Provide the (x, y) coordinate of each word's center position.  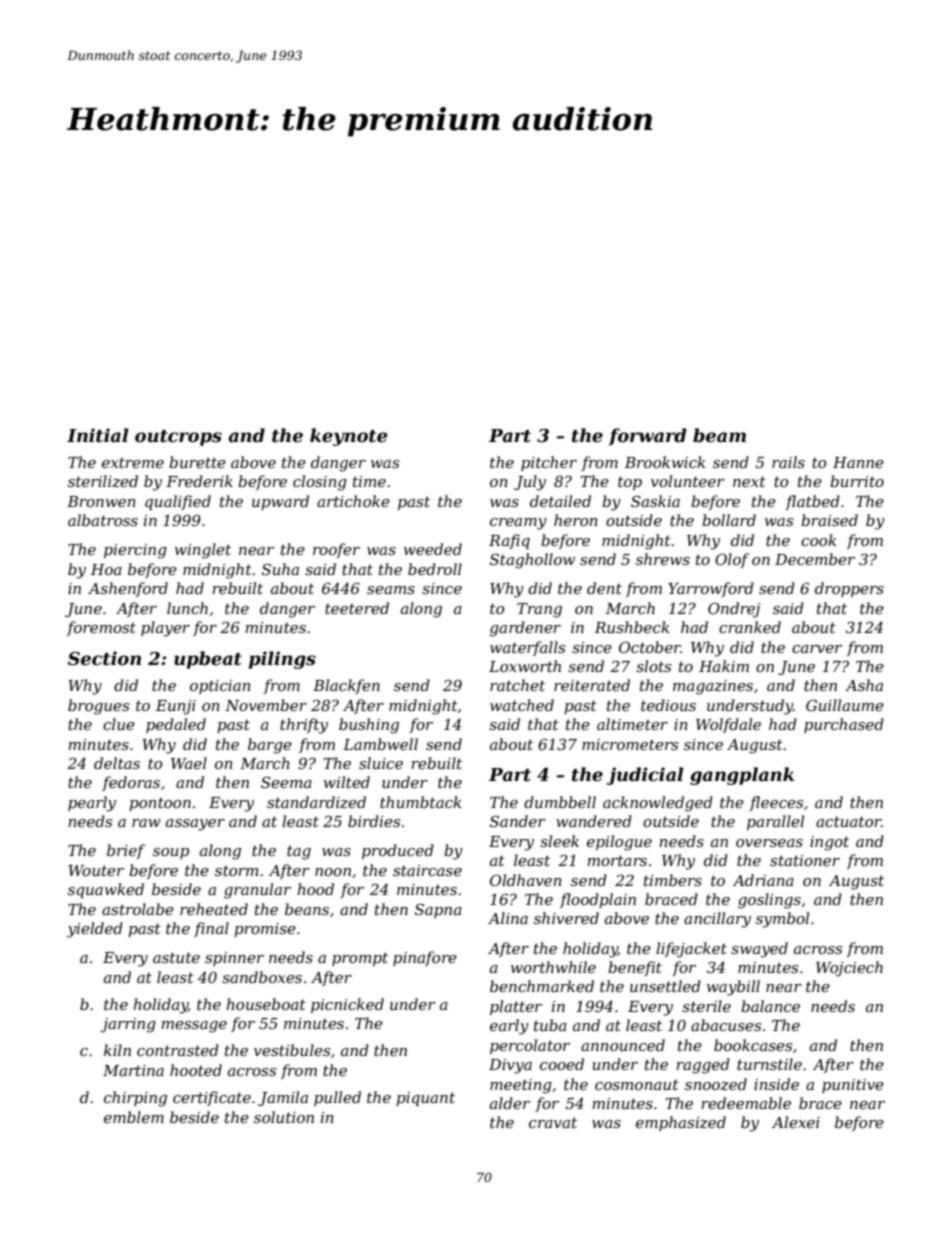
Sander (518, 821)
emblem (134, 1117)
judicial (645, 776)
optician (220, 687)
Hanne (858, 462)
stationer (805, 860)
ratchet (517, 685)
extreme (133, 462)
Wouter (96, 870)
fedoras (131, 783)
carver (817, 649)
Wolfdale (728, 725)
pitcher (549, 463)
